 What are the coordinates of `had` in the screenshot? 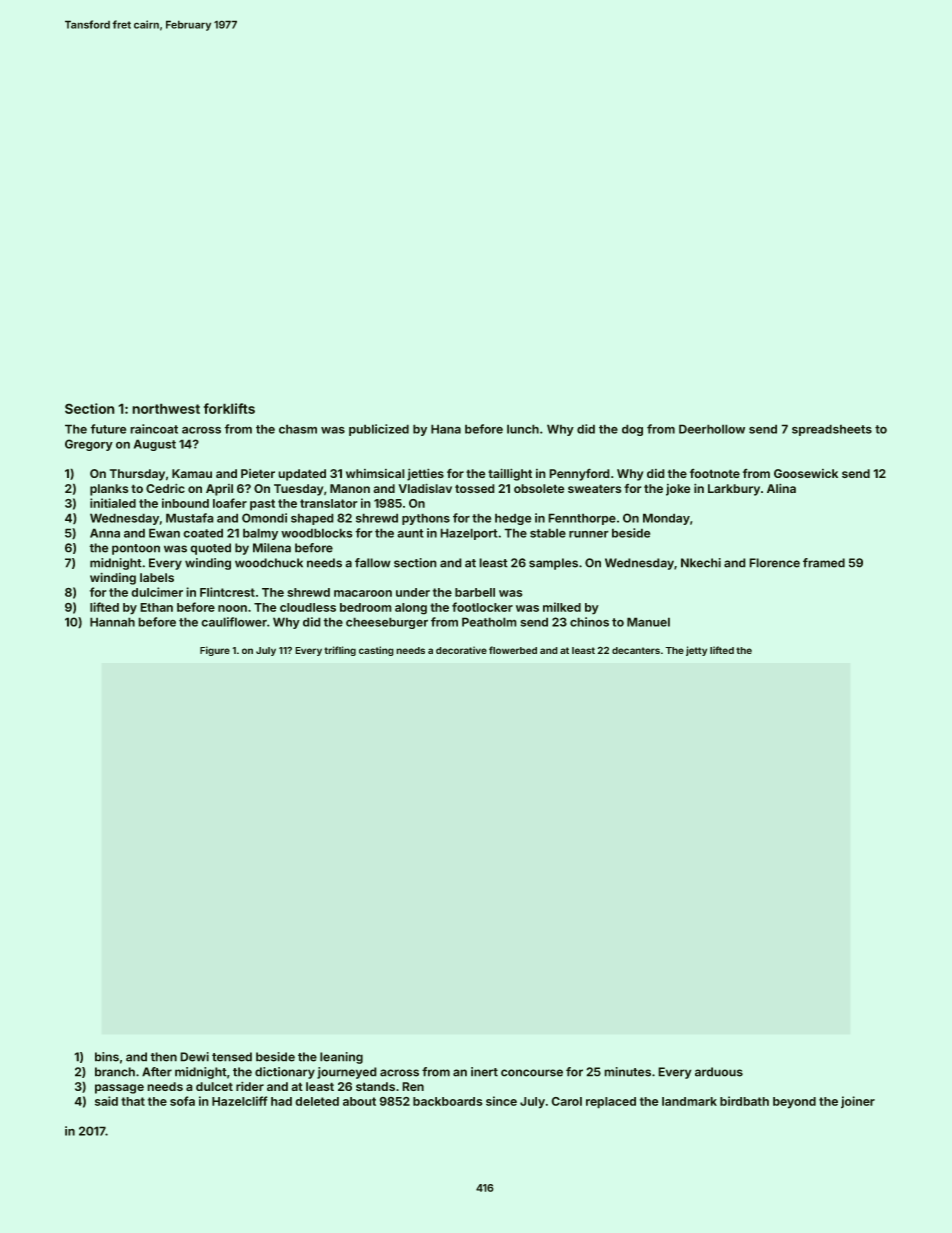 It's located at (281, 1101).
